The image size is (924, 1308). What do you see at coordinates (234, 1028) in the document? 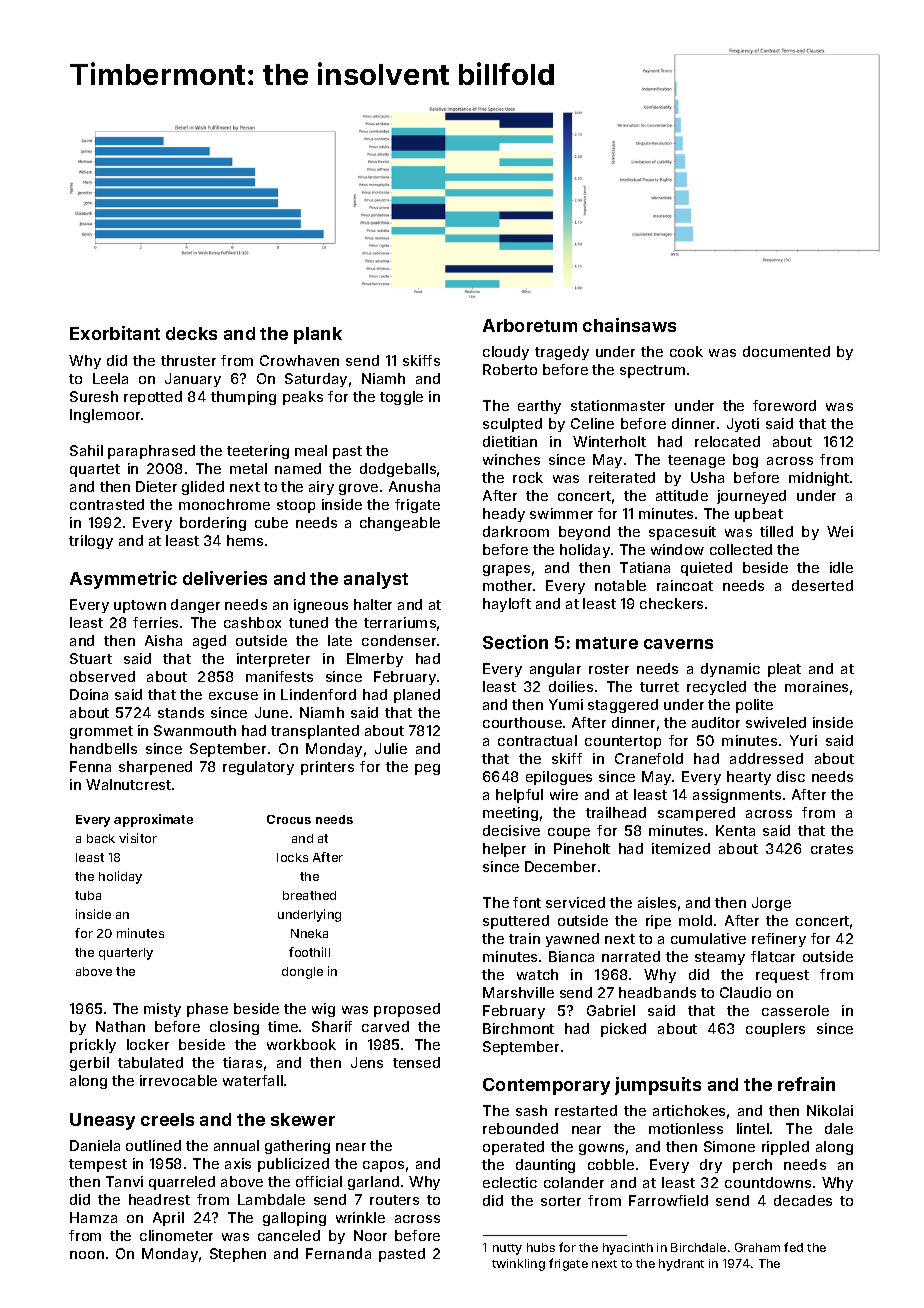
I see `closing` at bounding box center [234, 1028].
